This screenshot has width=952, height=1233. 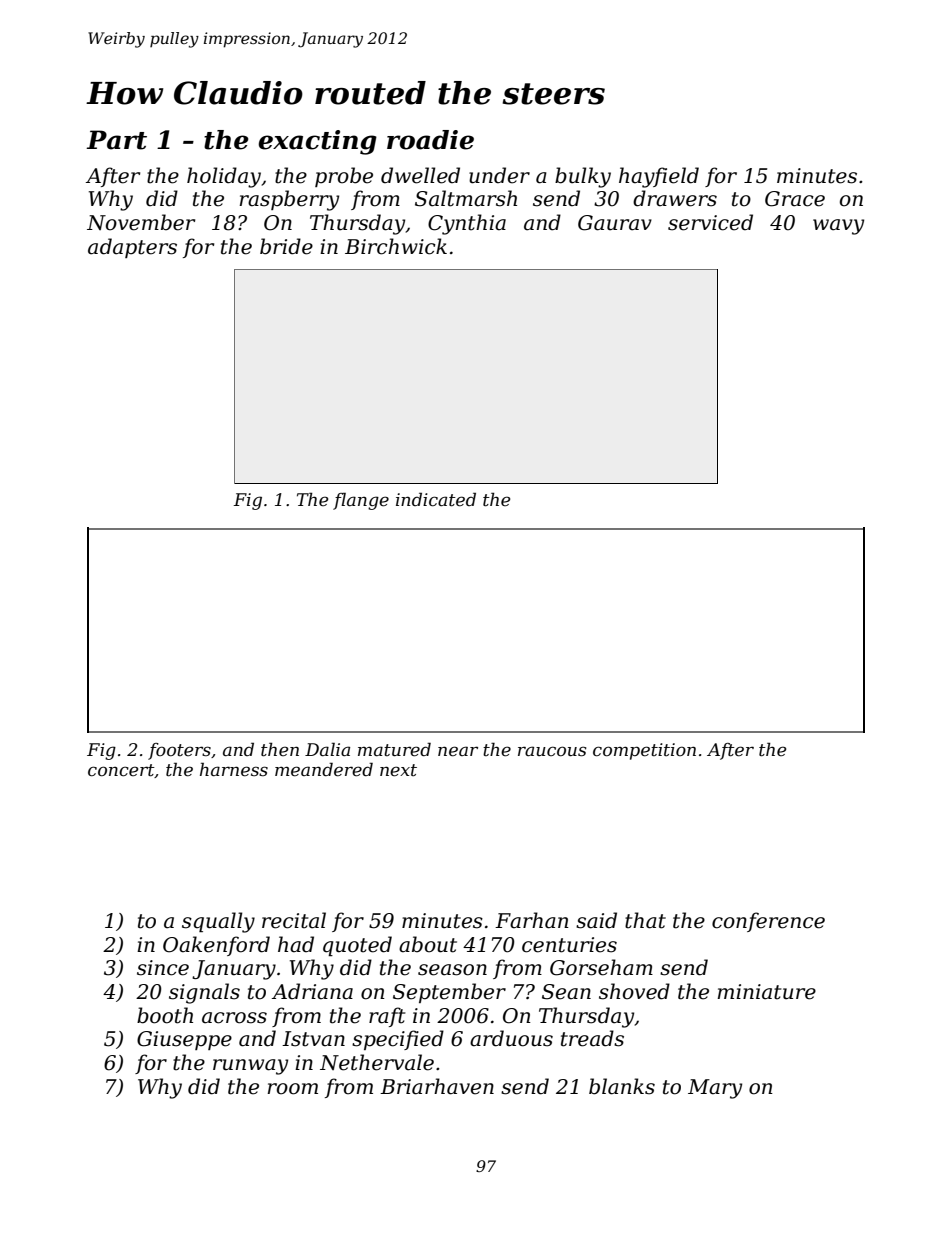 What do you see at coordinates (361, 501) in the screenshot?
I see `flange` at bounding box center [361, 501].
